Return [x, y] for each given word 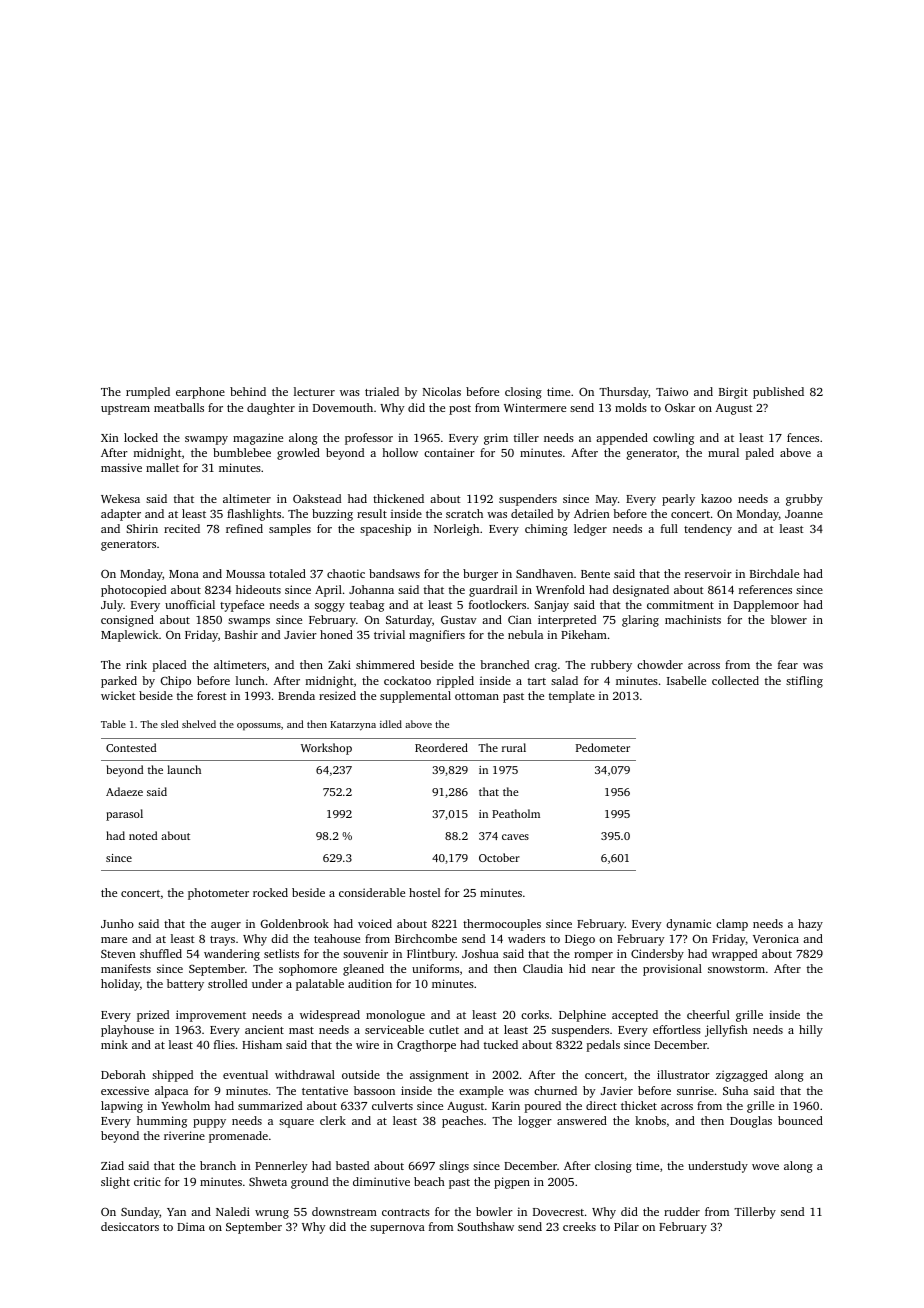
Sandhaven [544, 573]
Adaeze [124, 791]
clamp [732, 925]
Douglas [751, 1122]
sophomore [308, 970]
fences [803, 437]
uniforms [435, 968]
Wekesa [120, 498]
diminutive [381, 1181]
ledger [590, 530]
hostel [424, 892]
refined [244, 528]
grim [496, 439]
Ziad [112, 1165]
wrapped [734, 955]
